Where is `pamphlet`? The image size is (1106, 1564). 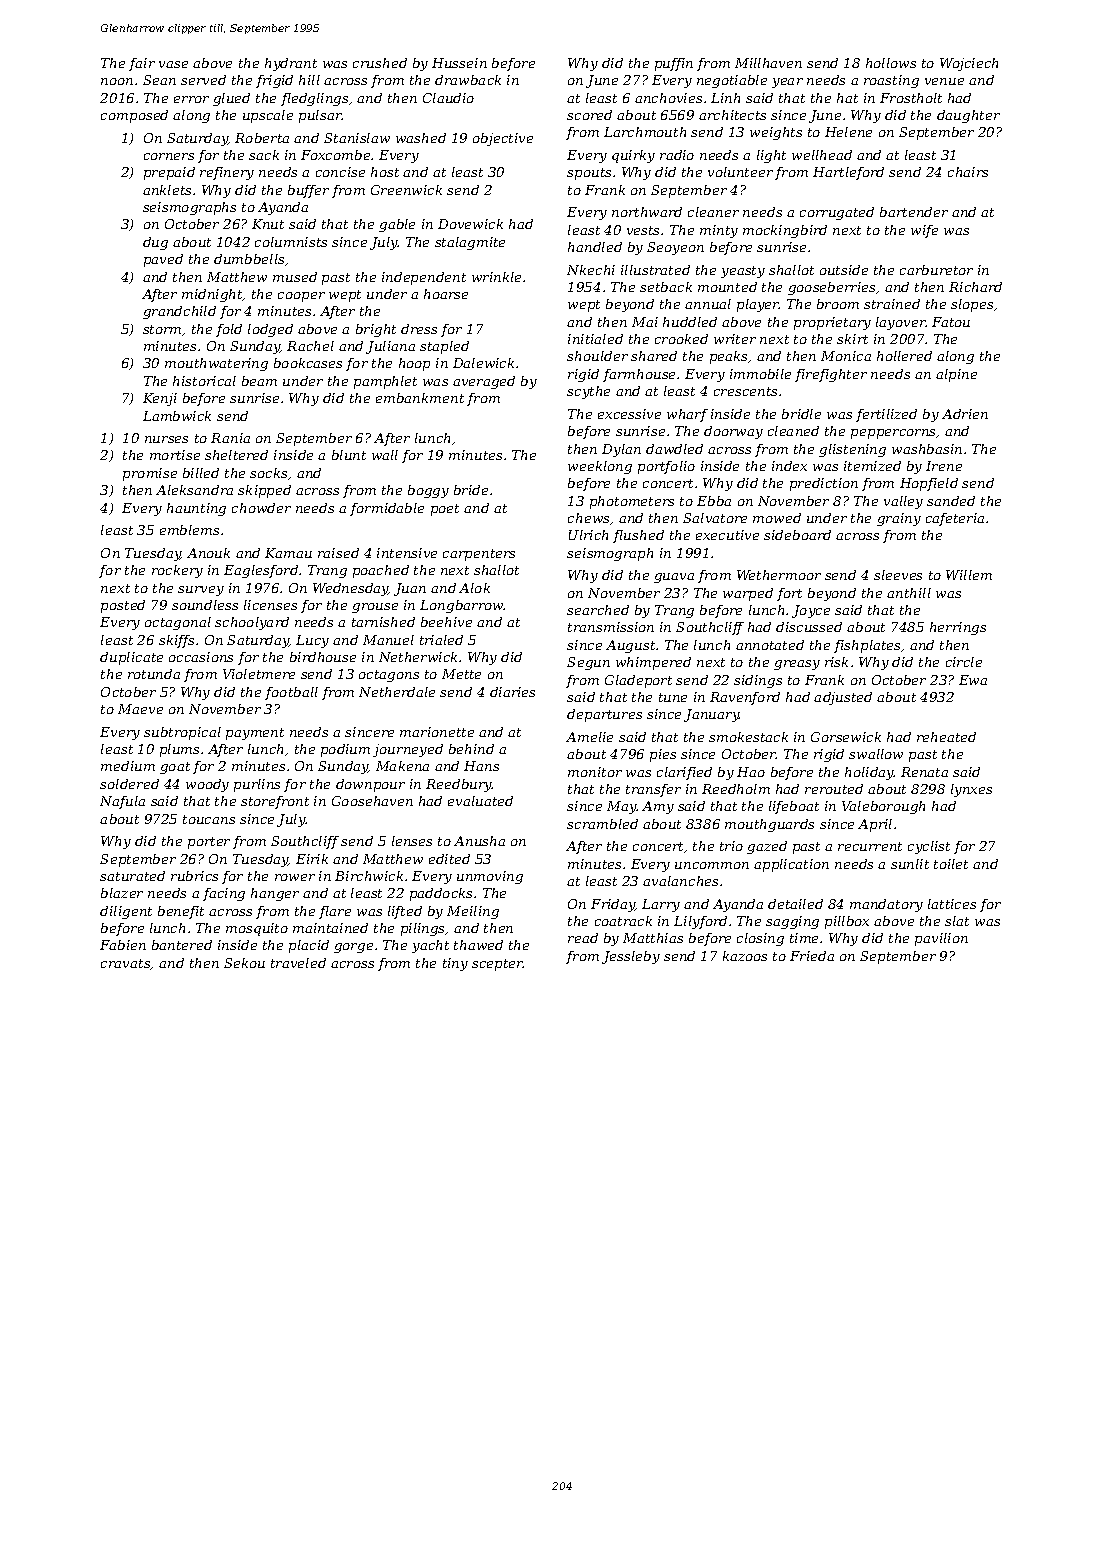 pamphlet is located at coordinates (385, 382).
